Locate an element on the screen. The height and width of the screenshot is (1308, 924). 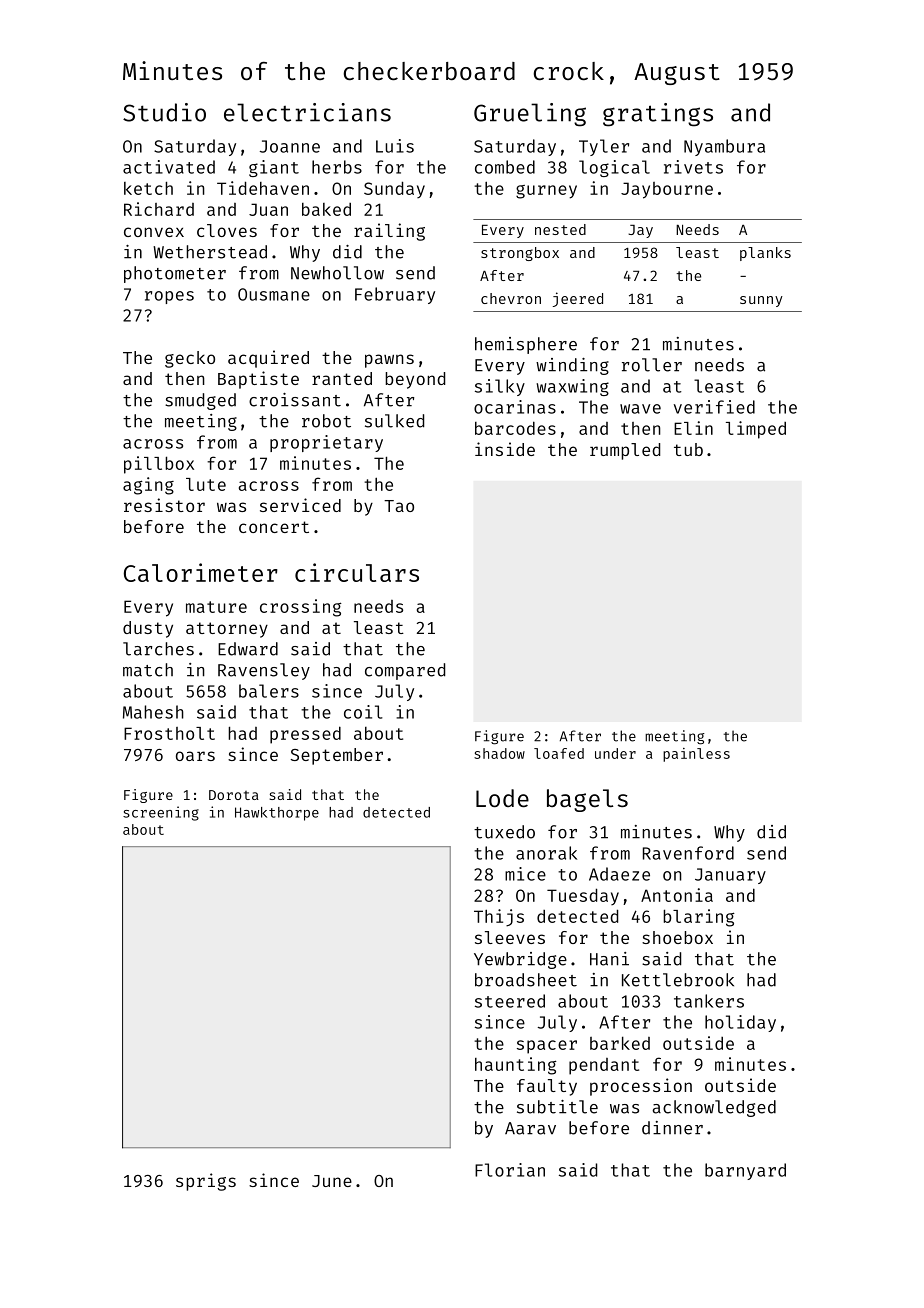
barcodes is located at coordinates (515, 428).
